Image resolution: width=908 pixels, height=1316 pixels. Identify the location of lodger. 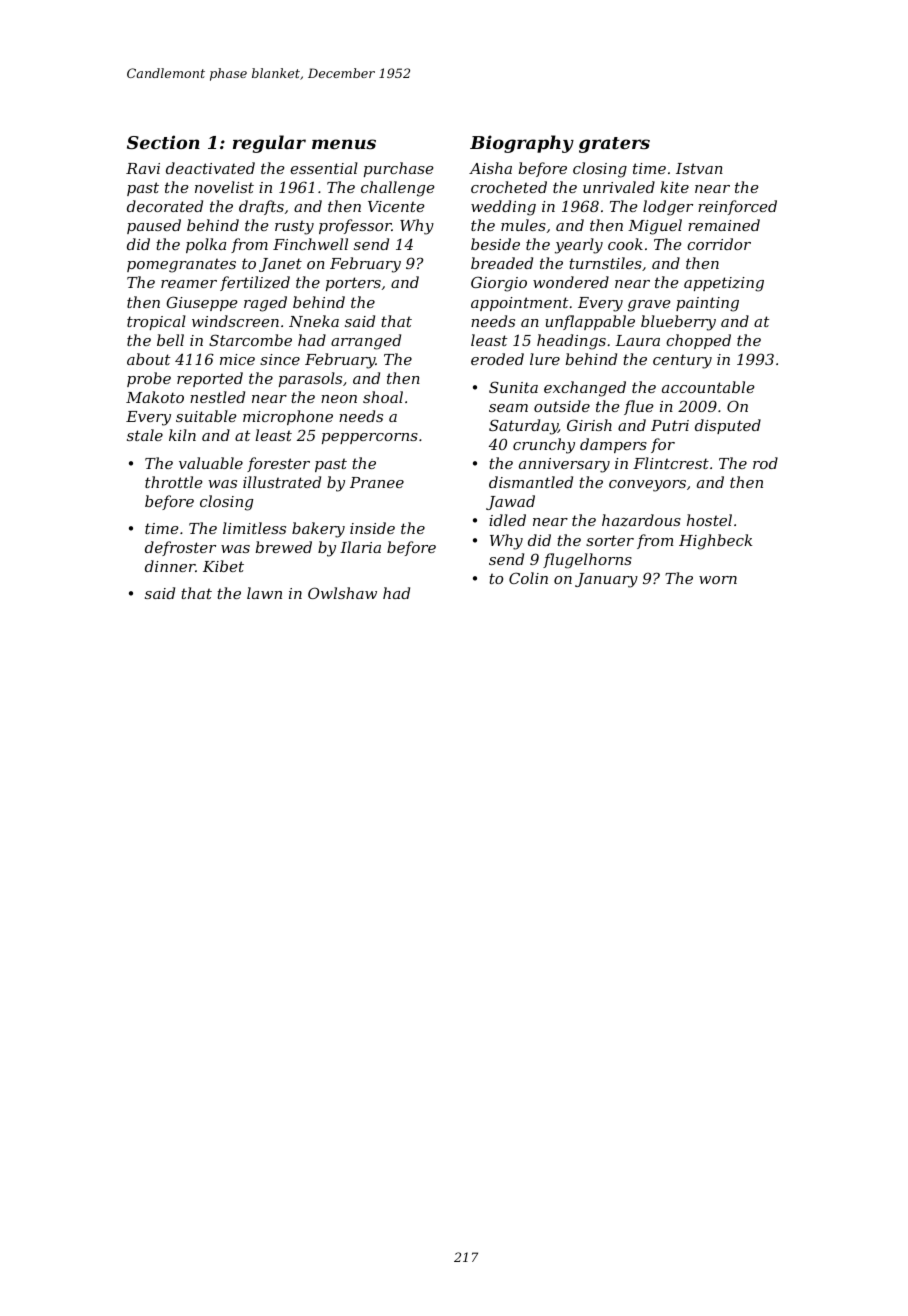
(668, 208).
